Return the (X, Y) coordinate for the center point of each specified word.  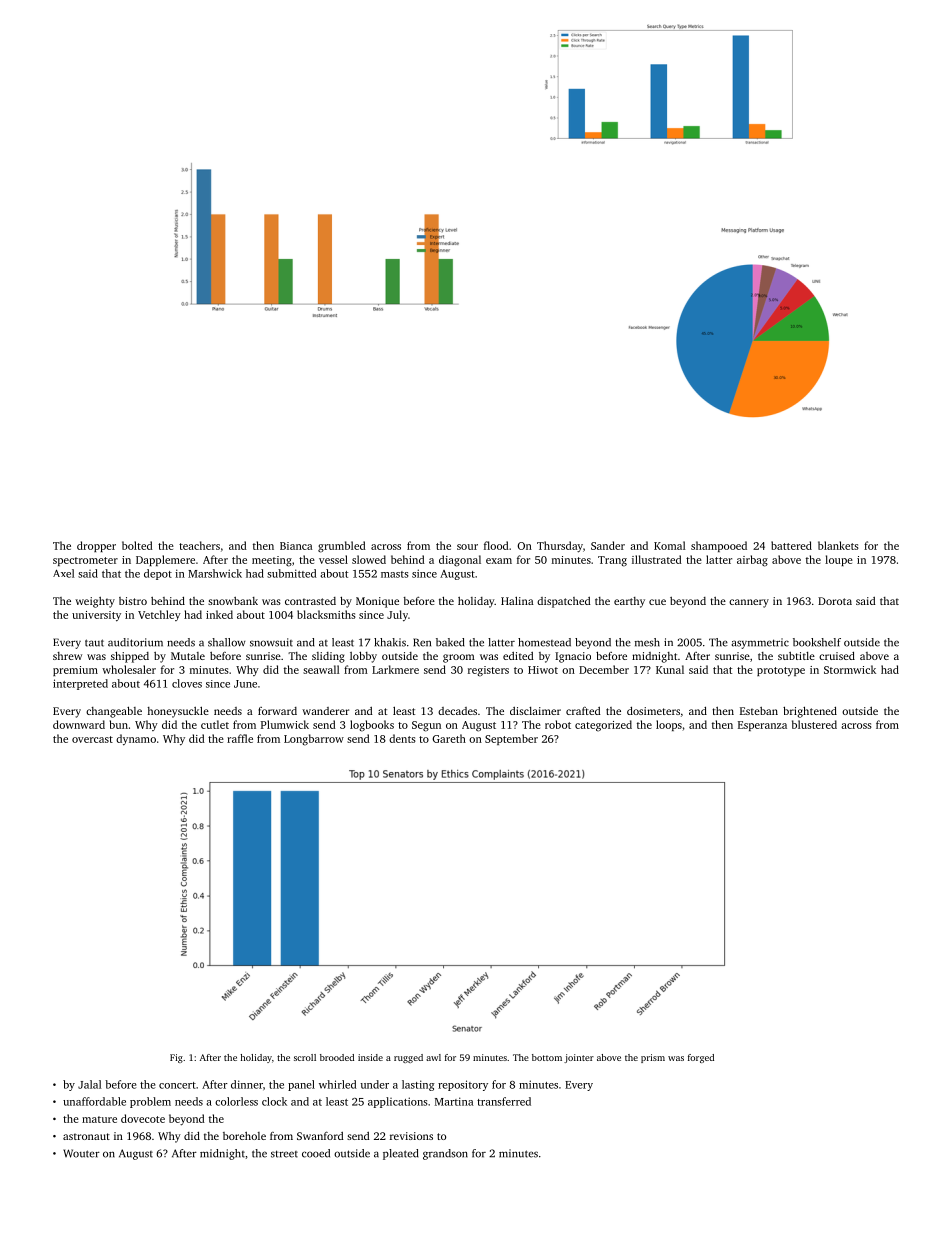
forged (701, 1058)
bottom (547, 1057)
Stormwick (850, 669)
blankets (838, 545)
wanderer (325, 711)
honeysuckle (178, 712)
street (284, 1154)
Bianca (296, 546)
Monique (377, 602)
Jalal (89, 1084)
